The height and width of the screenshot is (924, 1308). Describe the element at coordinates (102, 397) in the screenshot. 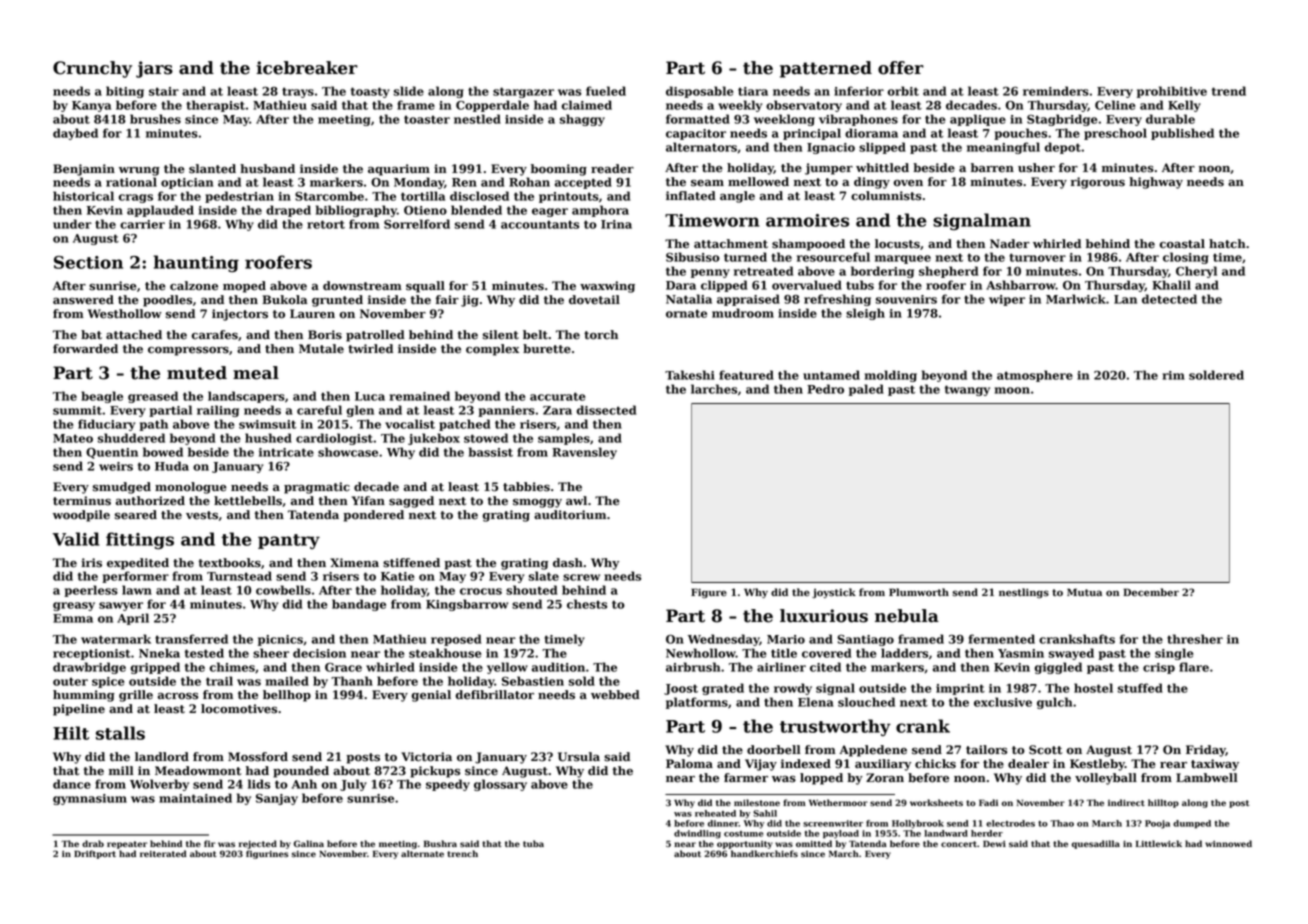

I see `beagle` at that location.
